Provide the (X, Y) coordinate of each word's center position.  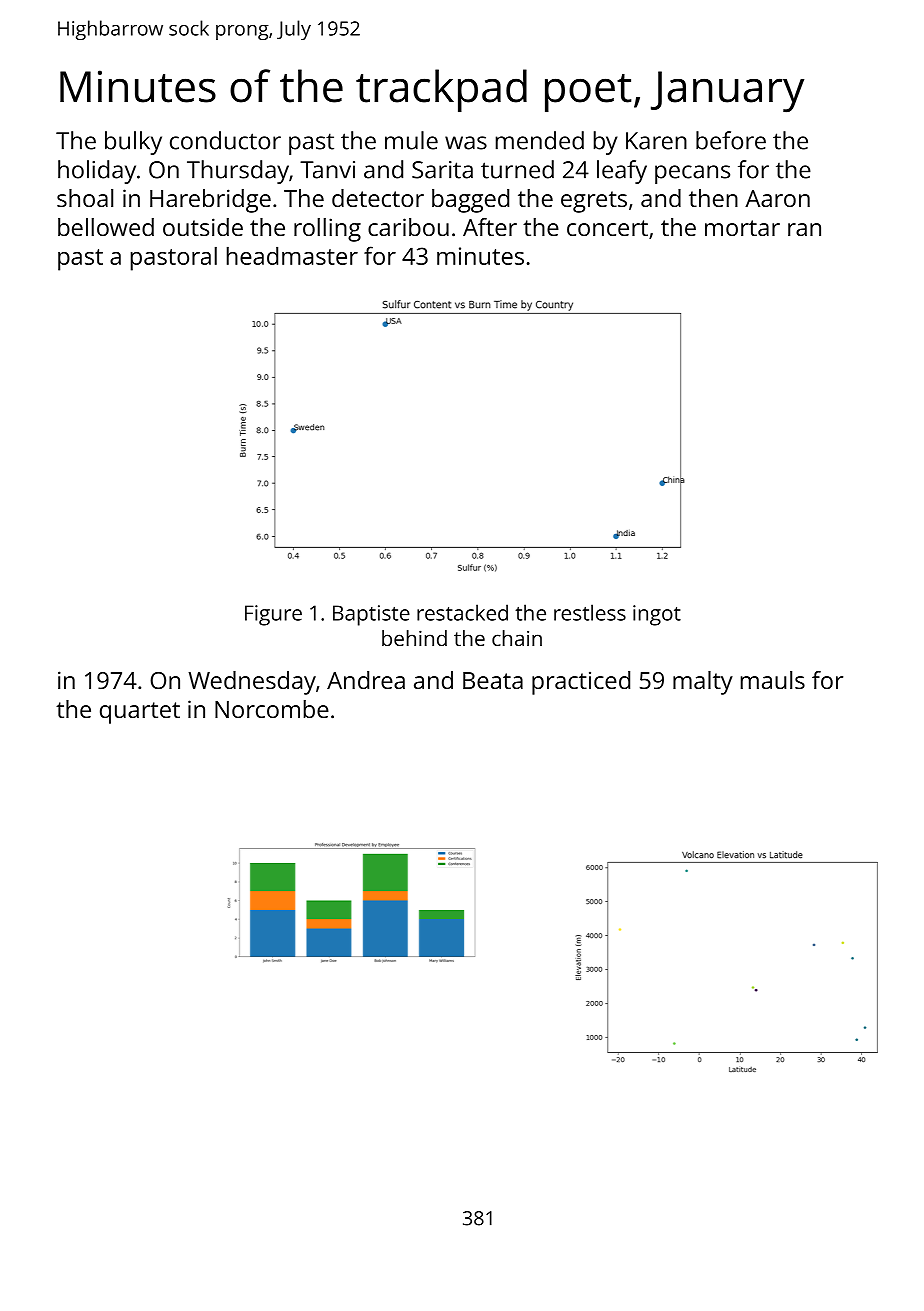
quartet (140, 713)
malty (703, 683)
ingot (657, 615)
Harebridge (210, 201)
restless (590, 612)
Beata (493, 680)
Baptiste (371, 615)
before (731, 140)
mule (411, 140)
